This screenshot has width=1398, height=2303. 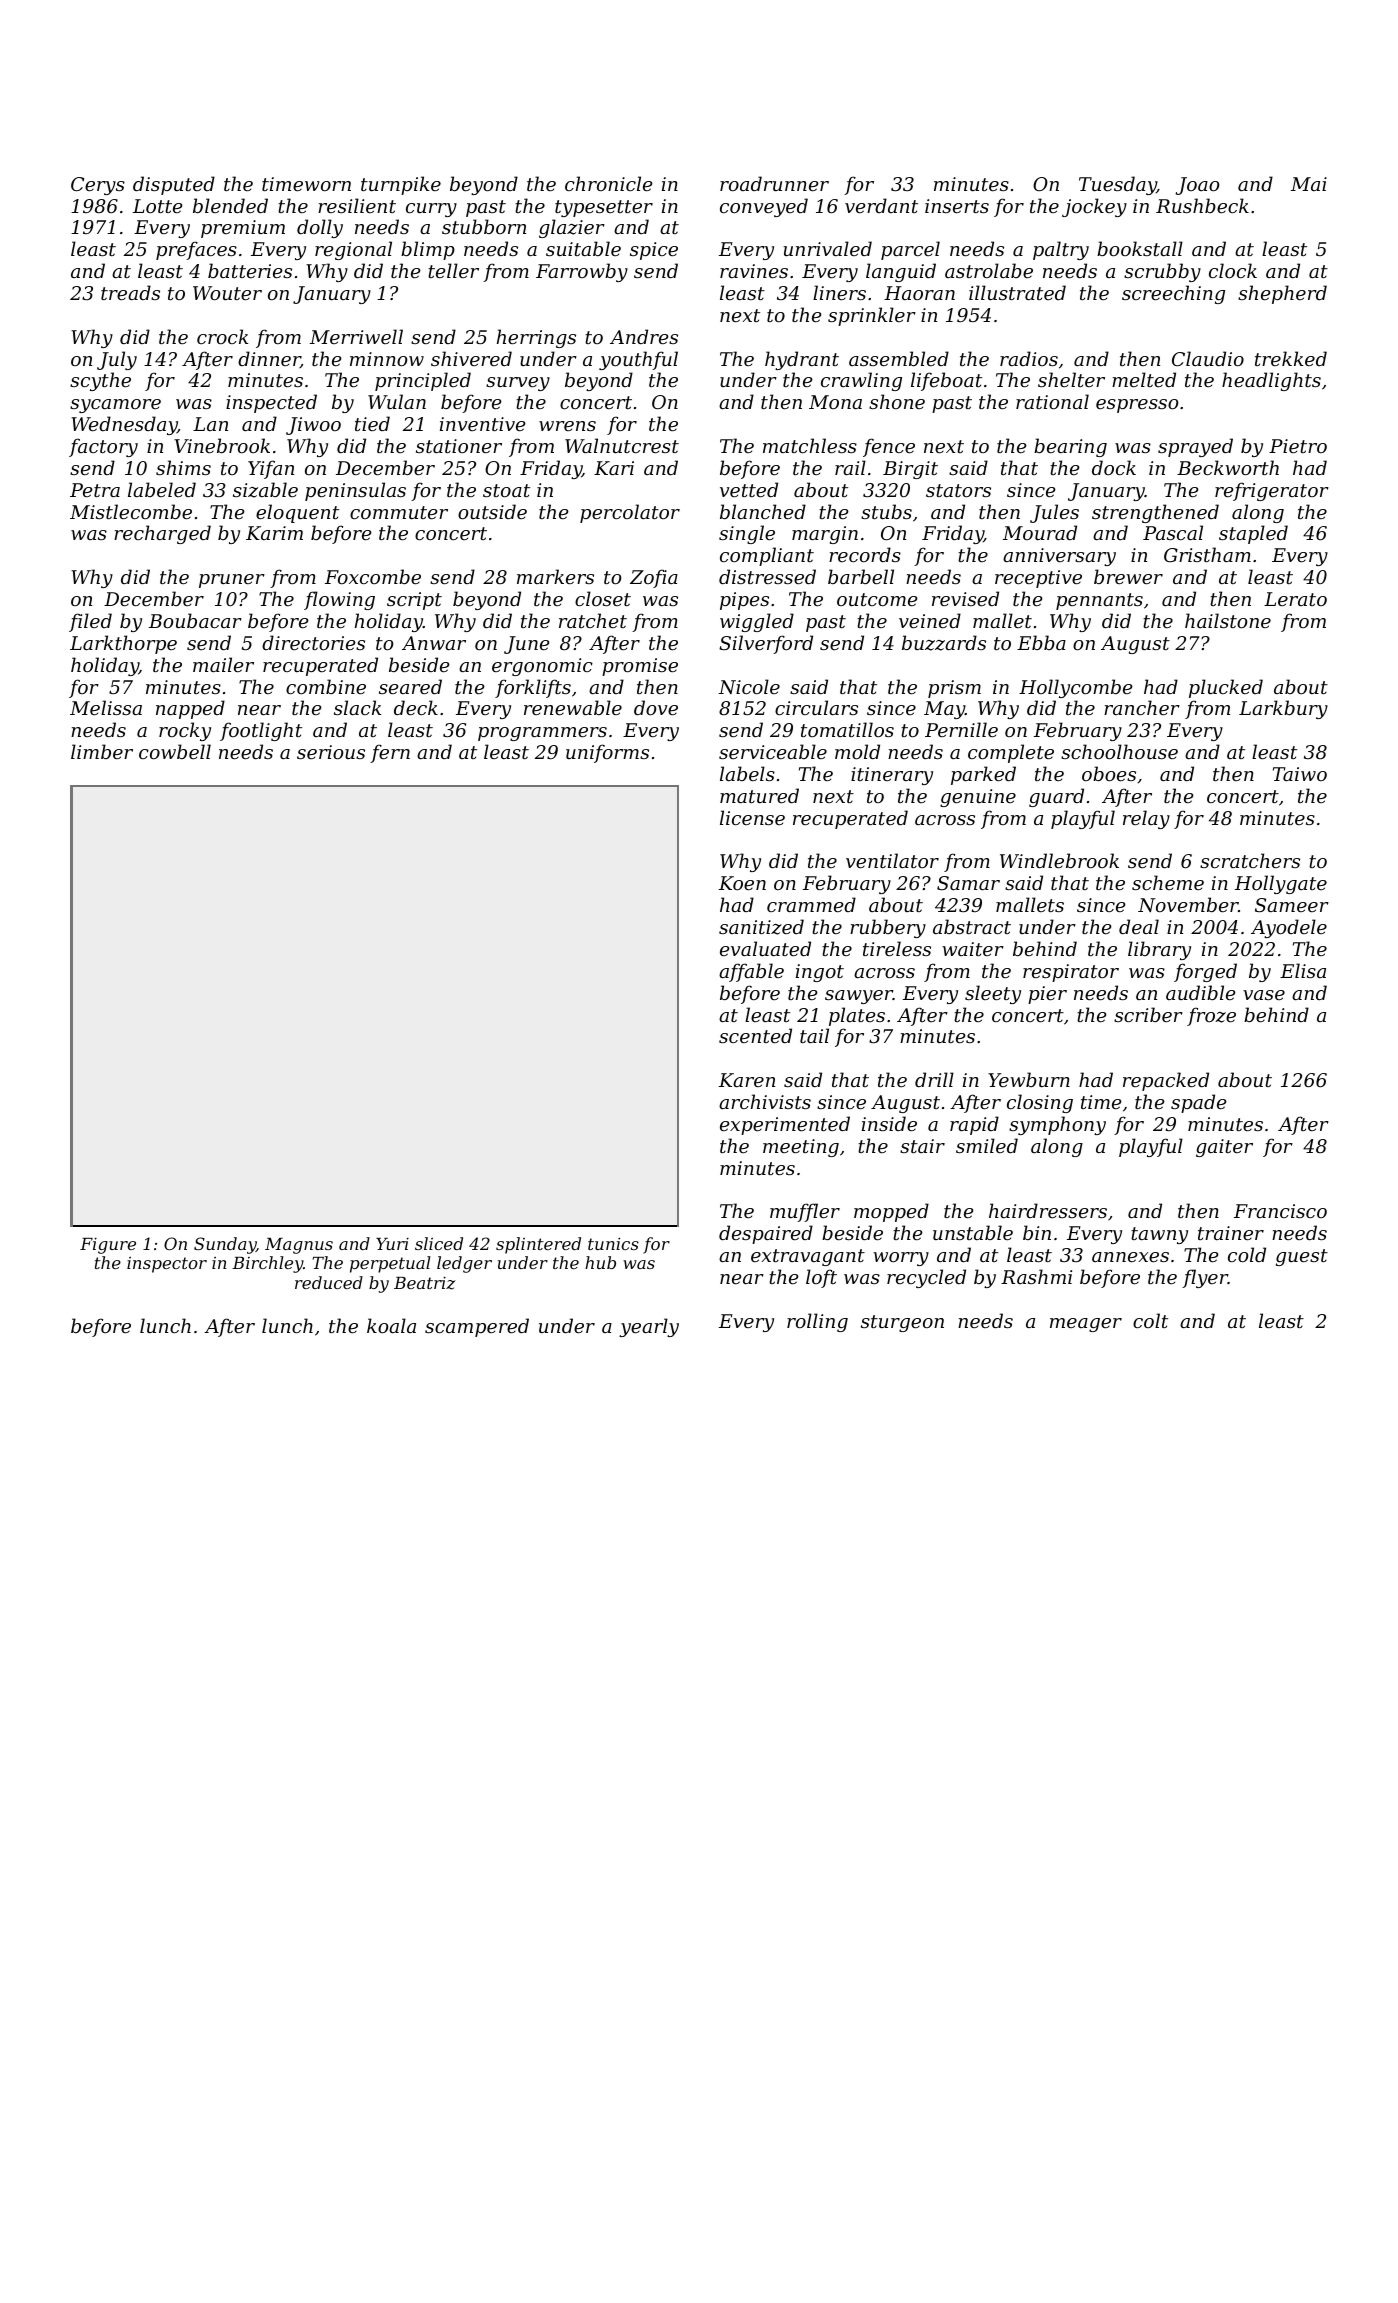 What do you see at coordinates (1197, 186) in the screenshot?
I see `Joao` at bounding box center [1197, 186].
